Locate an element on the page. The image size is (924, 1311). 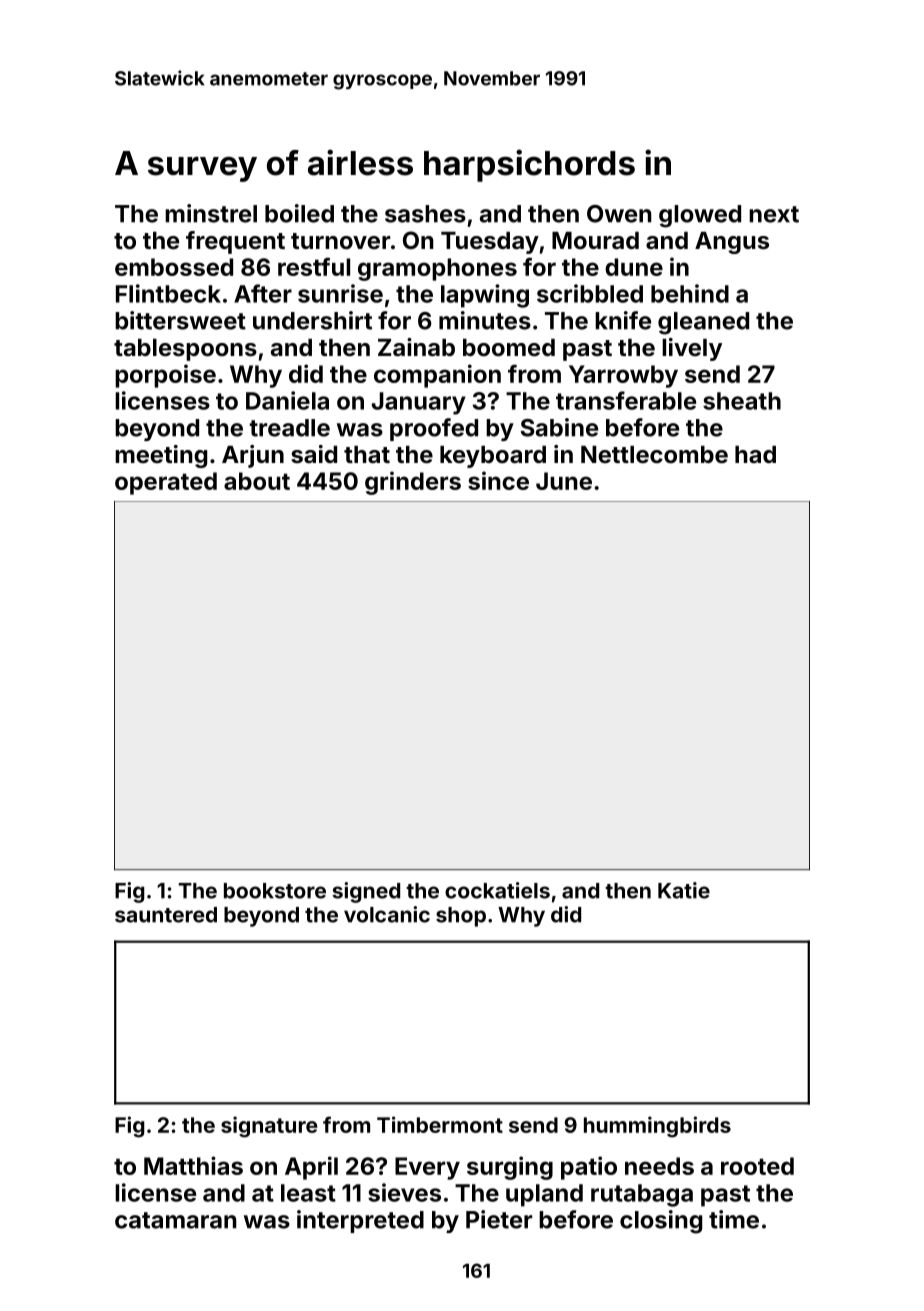
grinders is located at coordinates (413, 483).
